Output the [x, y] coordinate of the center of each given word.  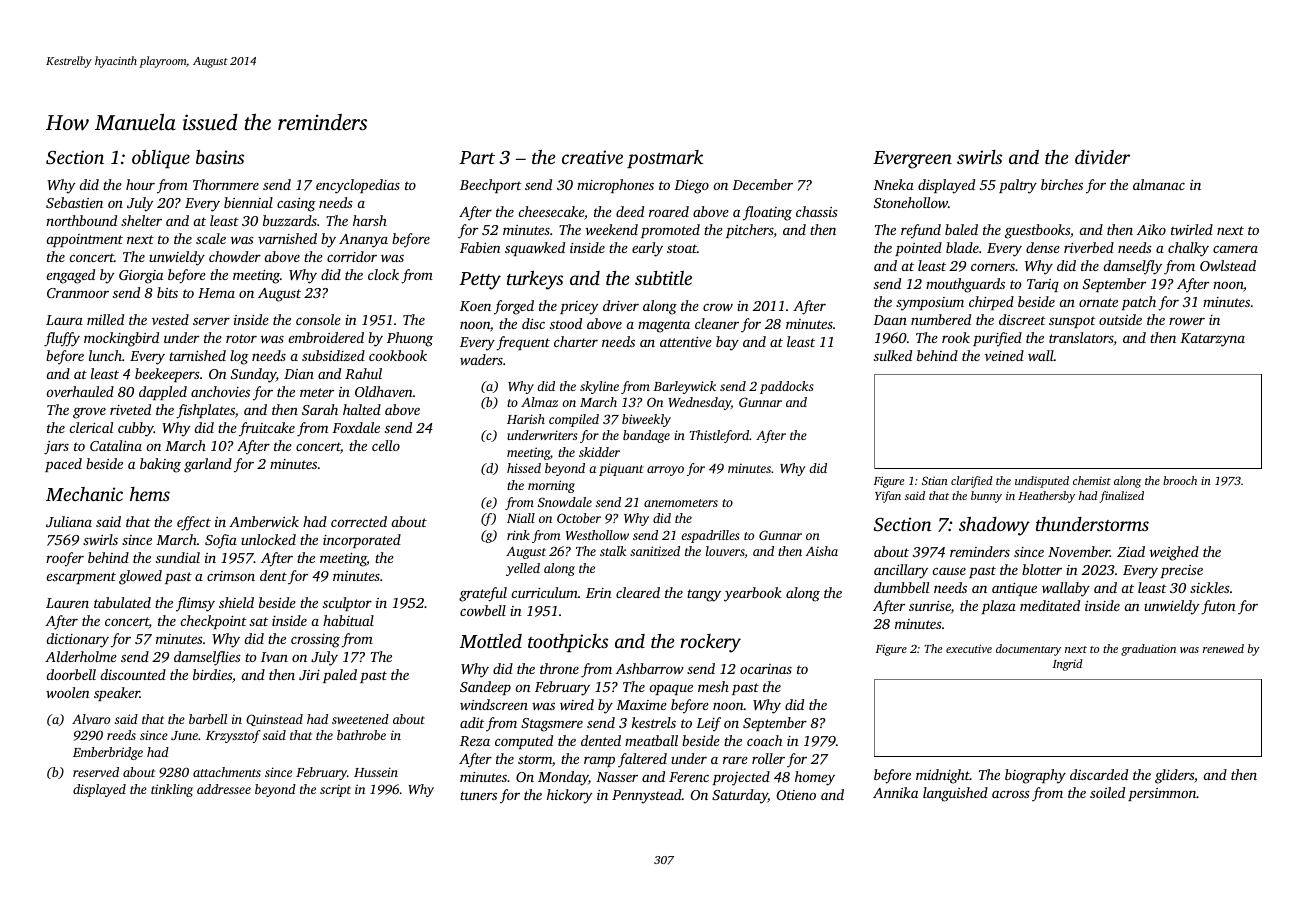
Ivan [274, 657]
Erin [599, 593]
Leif [708, 724]
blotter [1042, 569]
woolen [68, 692]
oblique [161, 159]
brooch [1180, 480]
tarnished [197, 355]
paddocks [787, 387]
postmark [665, 159]
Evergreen [912, 160]
